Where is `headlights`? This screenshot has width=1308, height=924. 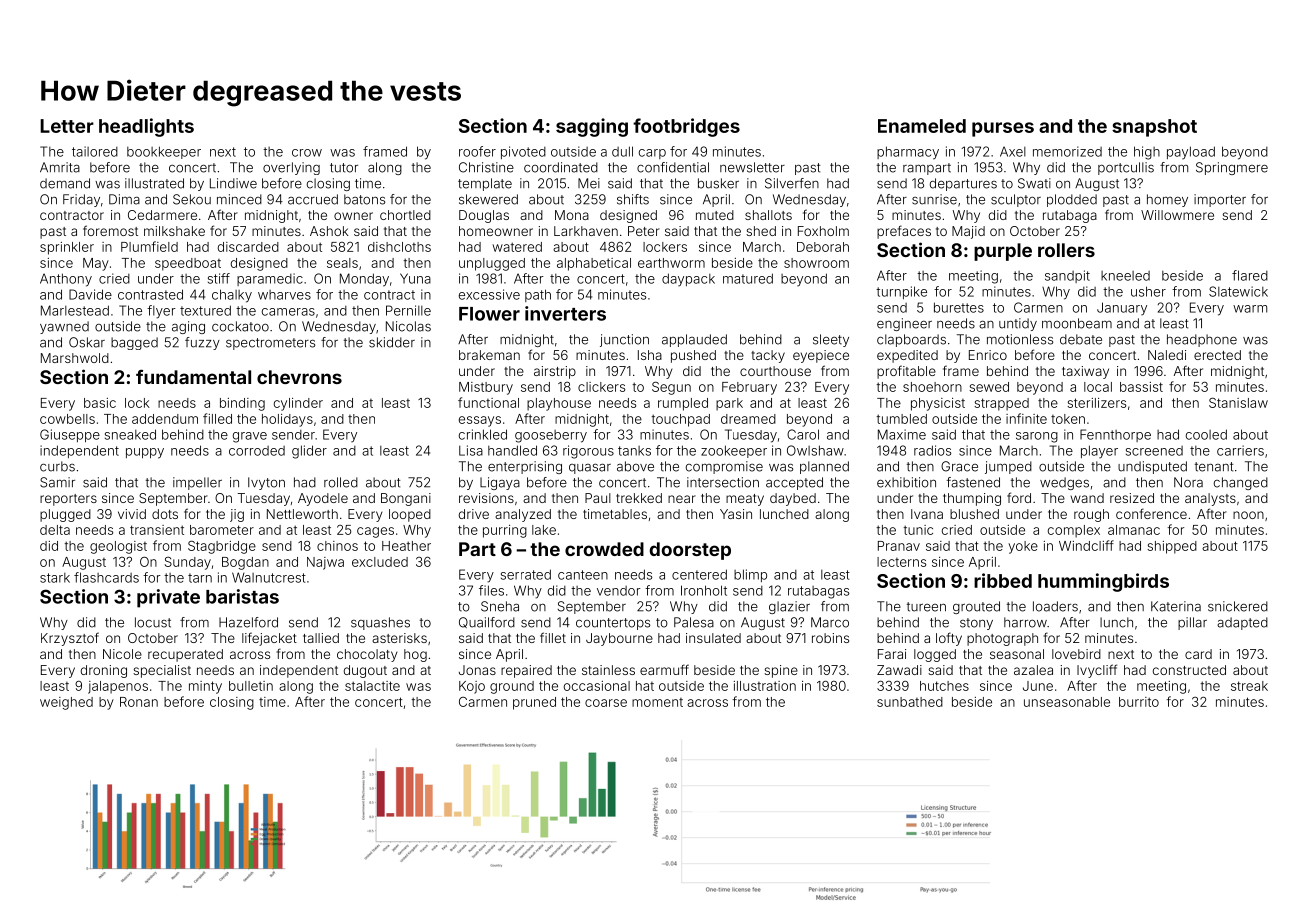
headlights is located at coordinates (146, 127).
